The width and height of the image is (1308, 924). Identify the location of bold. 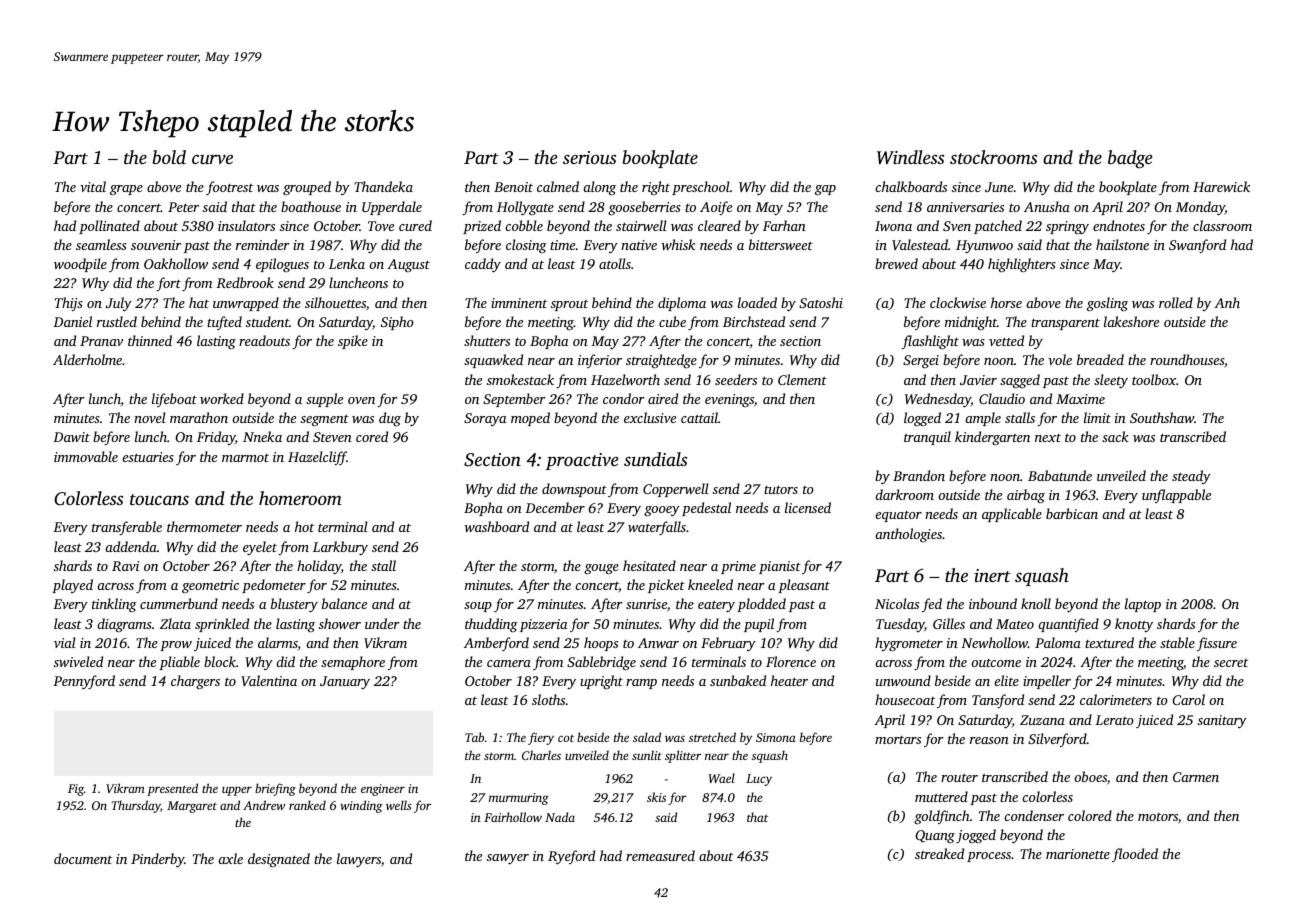
(169, 157).
